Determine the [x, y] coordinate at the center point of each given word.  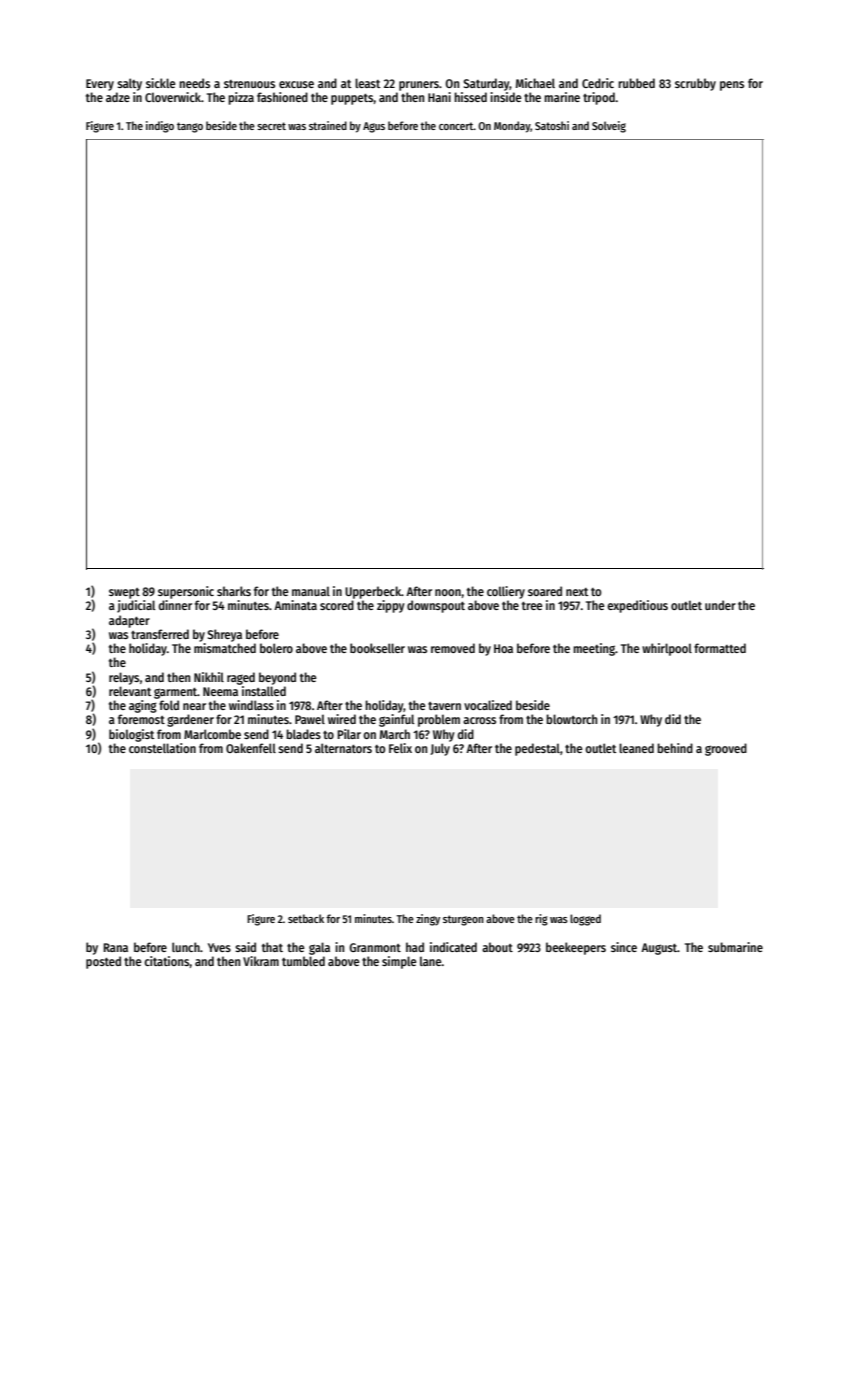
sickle [161, 83]
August [659, 949]
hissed [470, 97]
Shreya [224, 635]
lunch [186, 947]
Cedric [598, 83]
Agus [374, 127]
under [720, 605]
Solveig [609, 127]
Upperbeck [373, 592]
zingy [428, 920]
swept [124, 593]
